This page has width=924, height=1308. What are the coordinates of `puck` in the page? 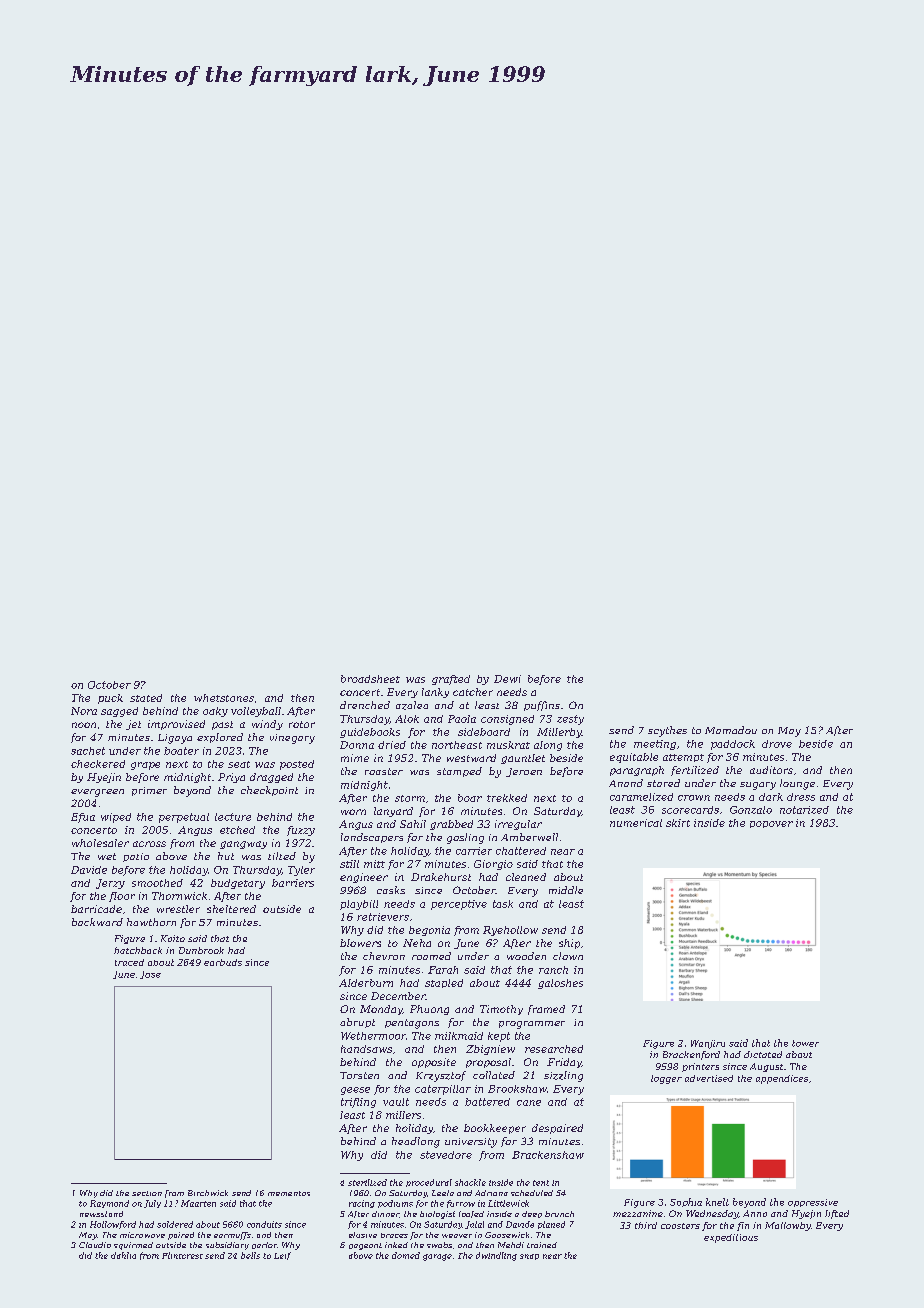 It's located at (110, 699).
